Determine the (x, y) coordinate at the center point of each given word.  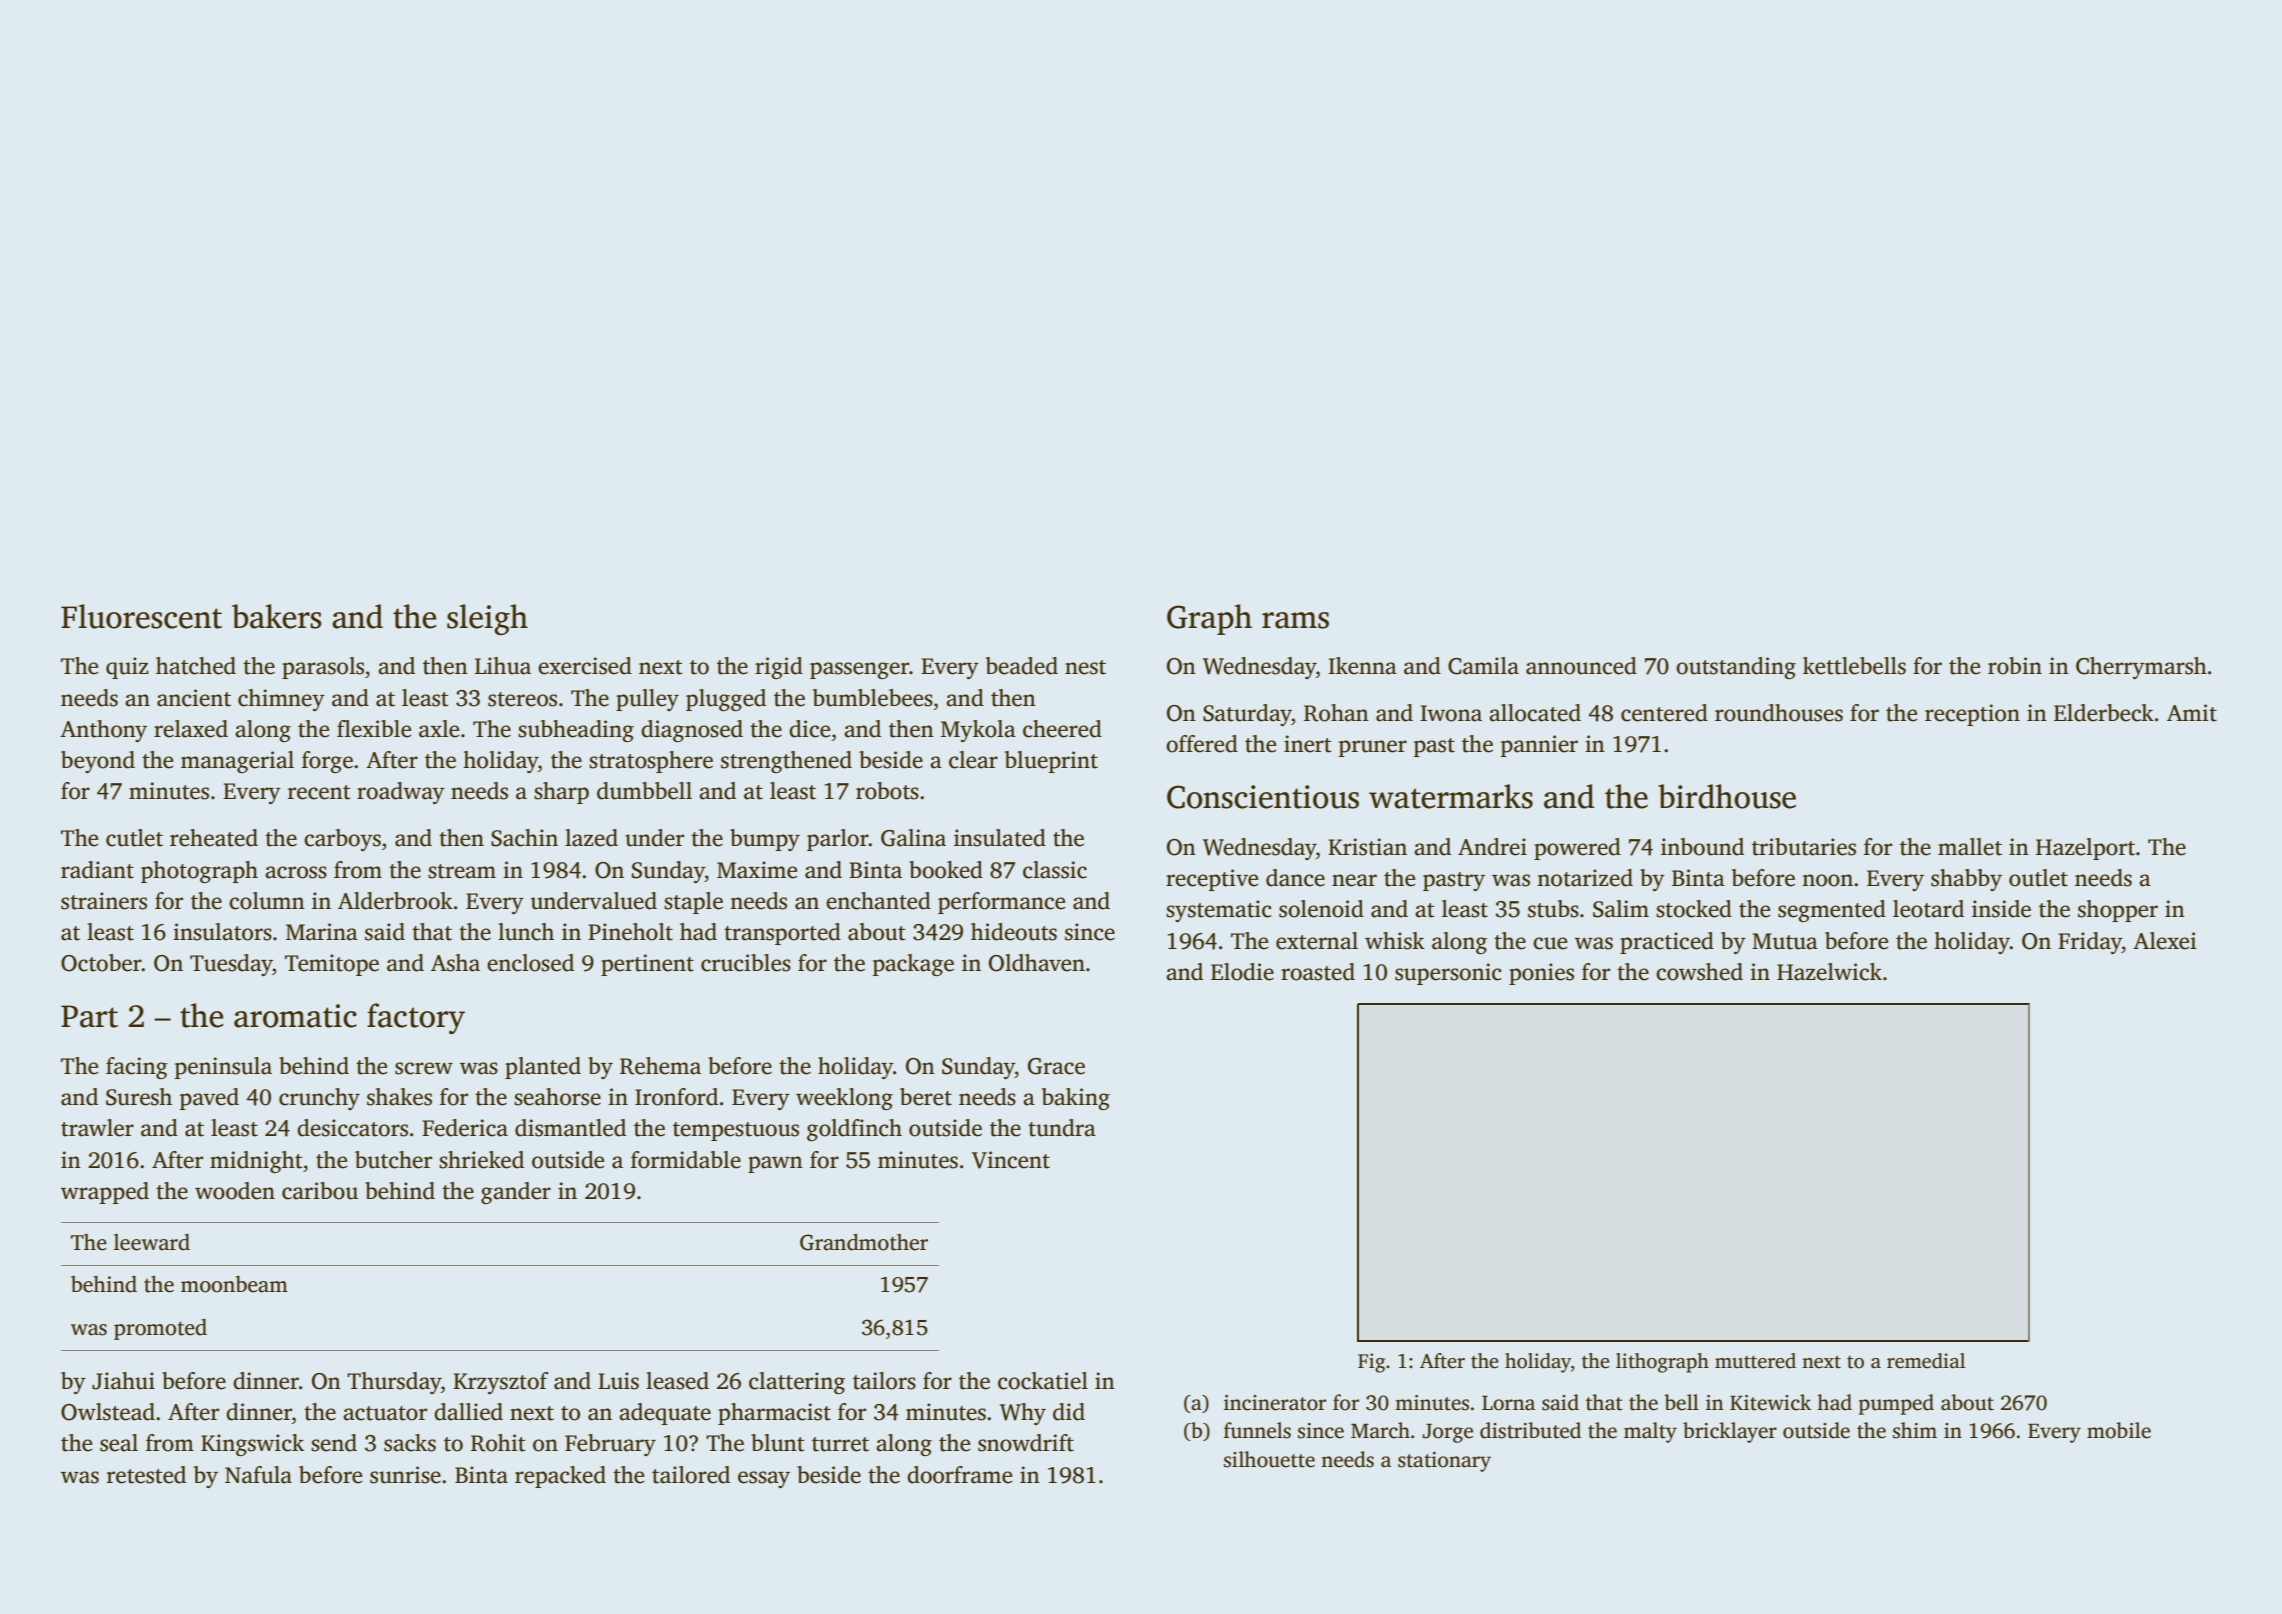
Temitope (332, 965)
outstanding (1736, 668)
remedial (1926, 1361)
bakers (277, 616)
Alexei (2165, 941)
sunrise (405, 1475)
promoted (160, 1329)
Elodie (1242, 972)
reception (1972, 715)
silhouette (1269, 1459)
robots (887, 791)
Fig (1371, 1363)
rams (1295, 620)
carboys (342, 840)
